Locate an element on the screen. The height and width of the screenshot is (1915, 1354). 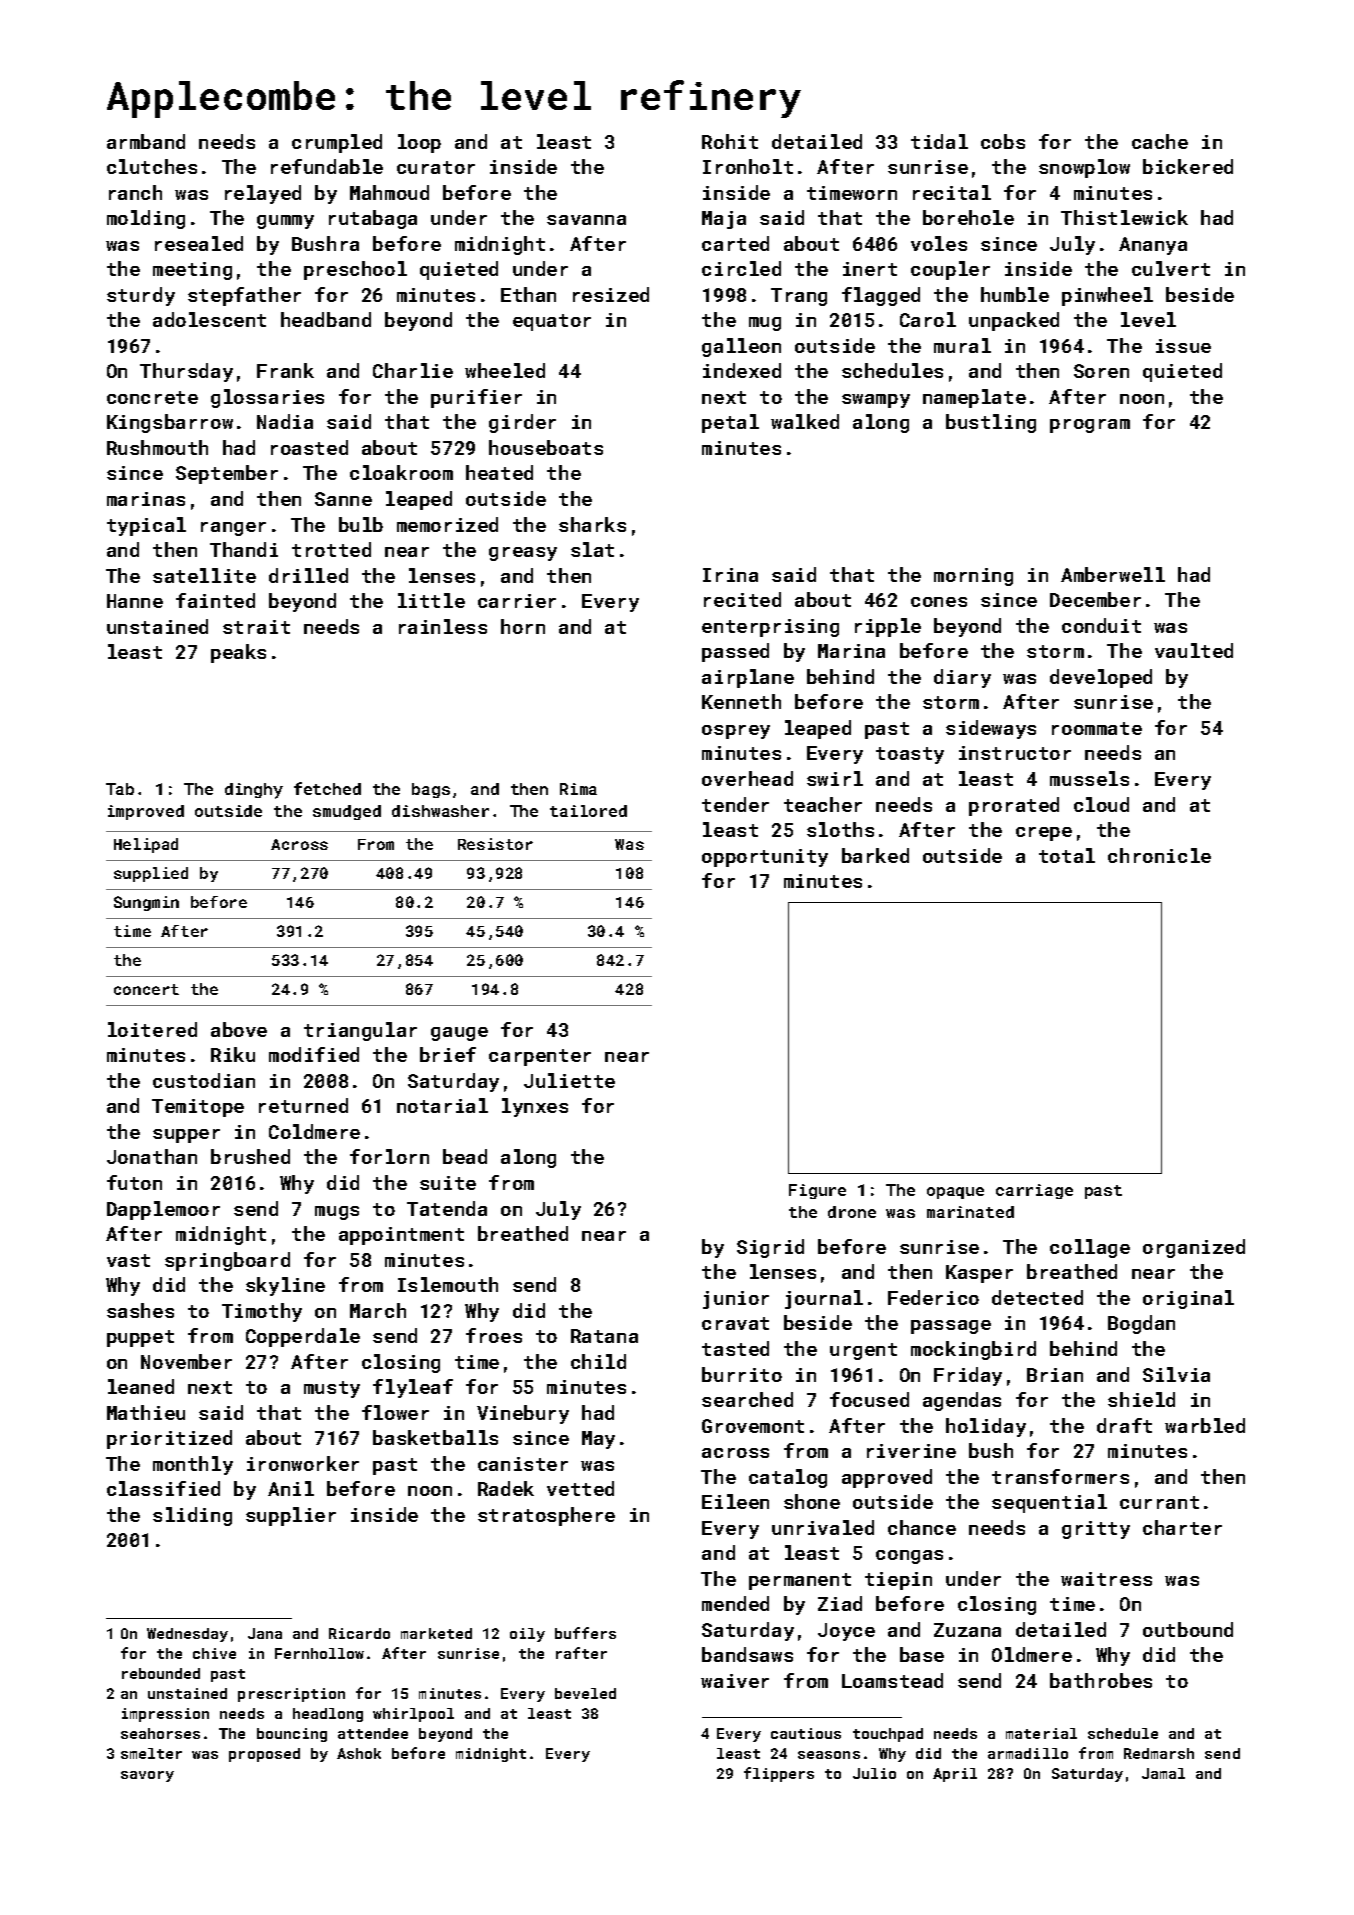
roasted is located at coordinates (309, 447).
